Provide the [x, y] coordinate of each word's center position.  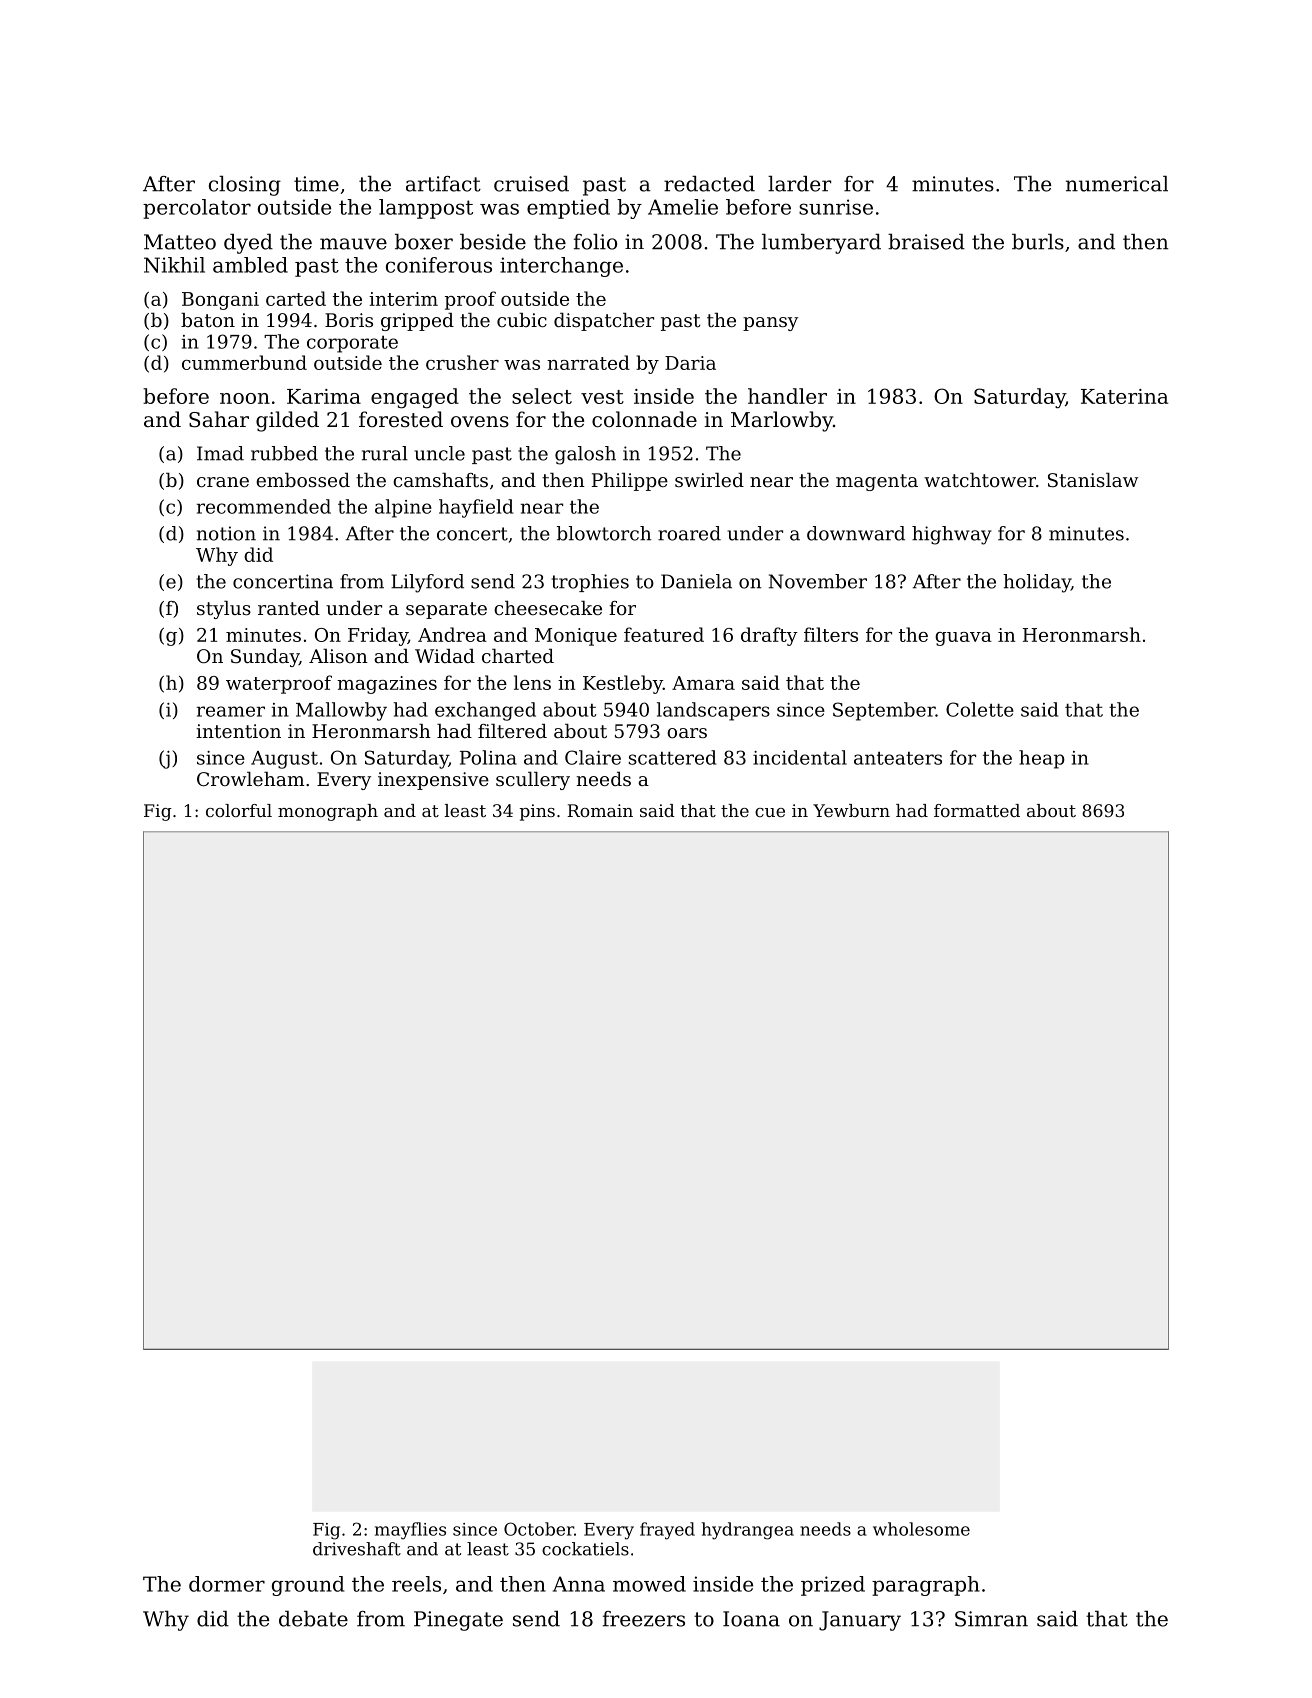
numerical [1117, 184]
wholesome [921, 1529]
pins [537, 812]
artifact [443, 184]
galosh [585, 455]
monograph [328, 812]
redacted [709, 184]
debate [313, 1619]
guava [963, 639]
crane [223, 482]
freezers [644, 1619]
